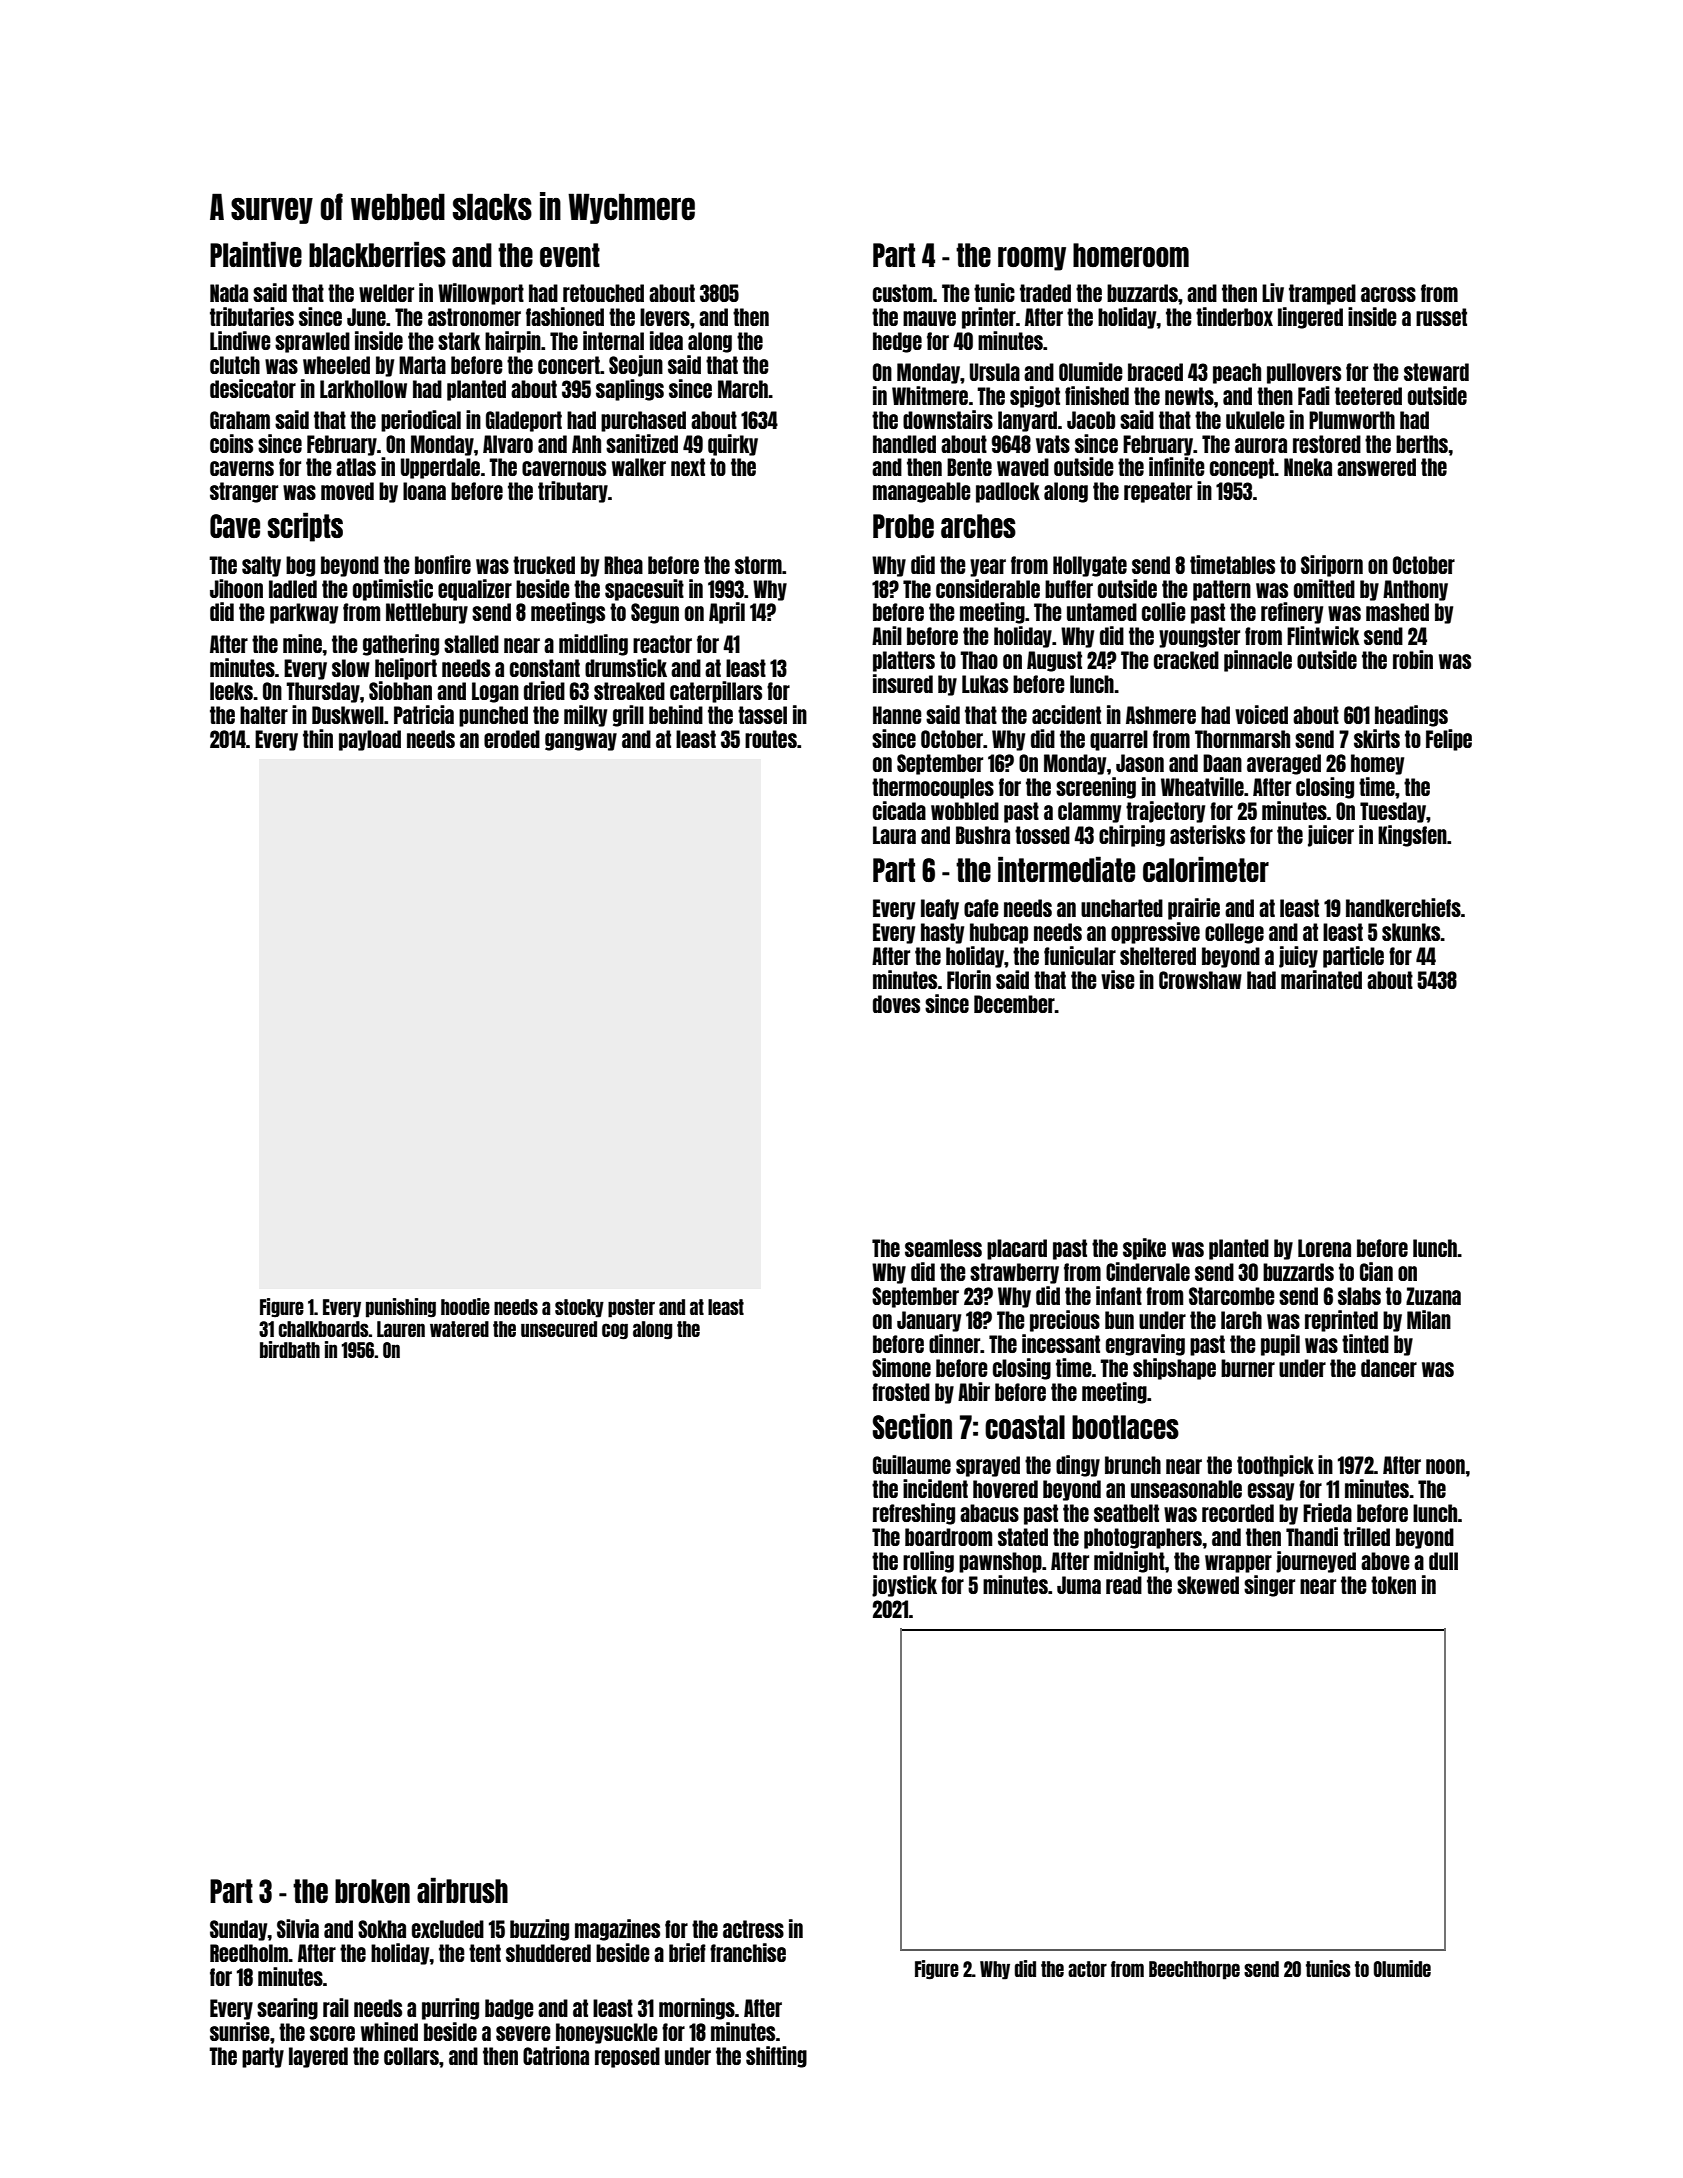 This screenshot has height=2178, width=1683. Describe the element at coordinates (1118, 979) in the screenshot. I see `vise` at that location.
